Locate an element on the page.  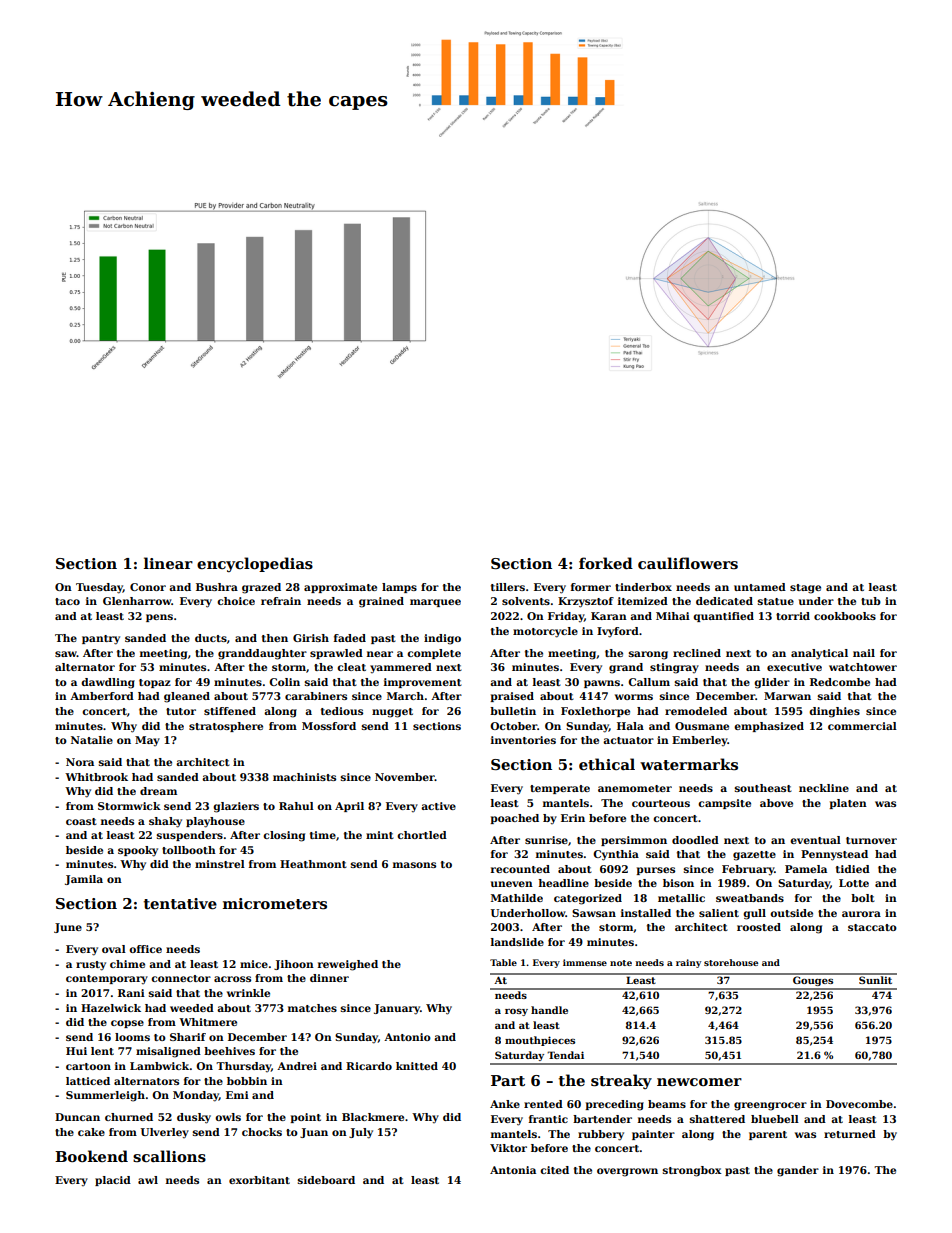
Ousmane is located at coordinates (702, 726).
